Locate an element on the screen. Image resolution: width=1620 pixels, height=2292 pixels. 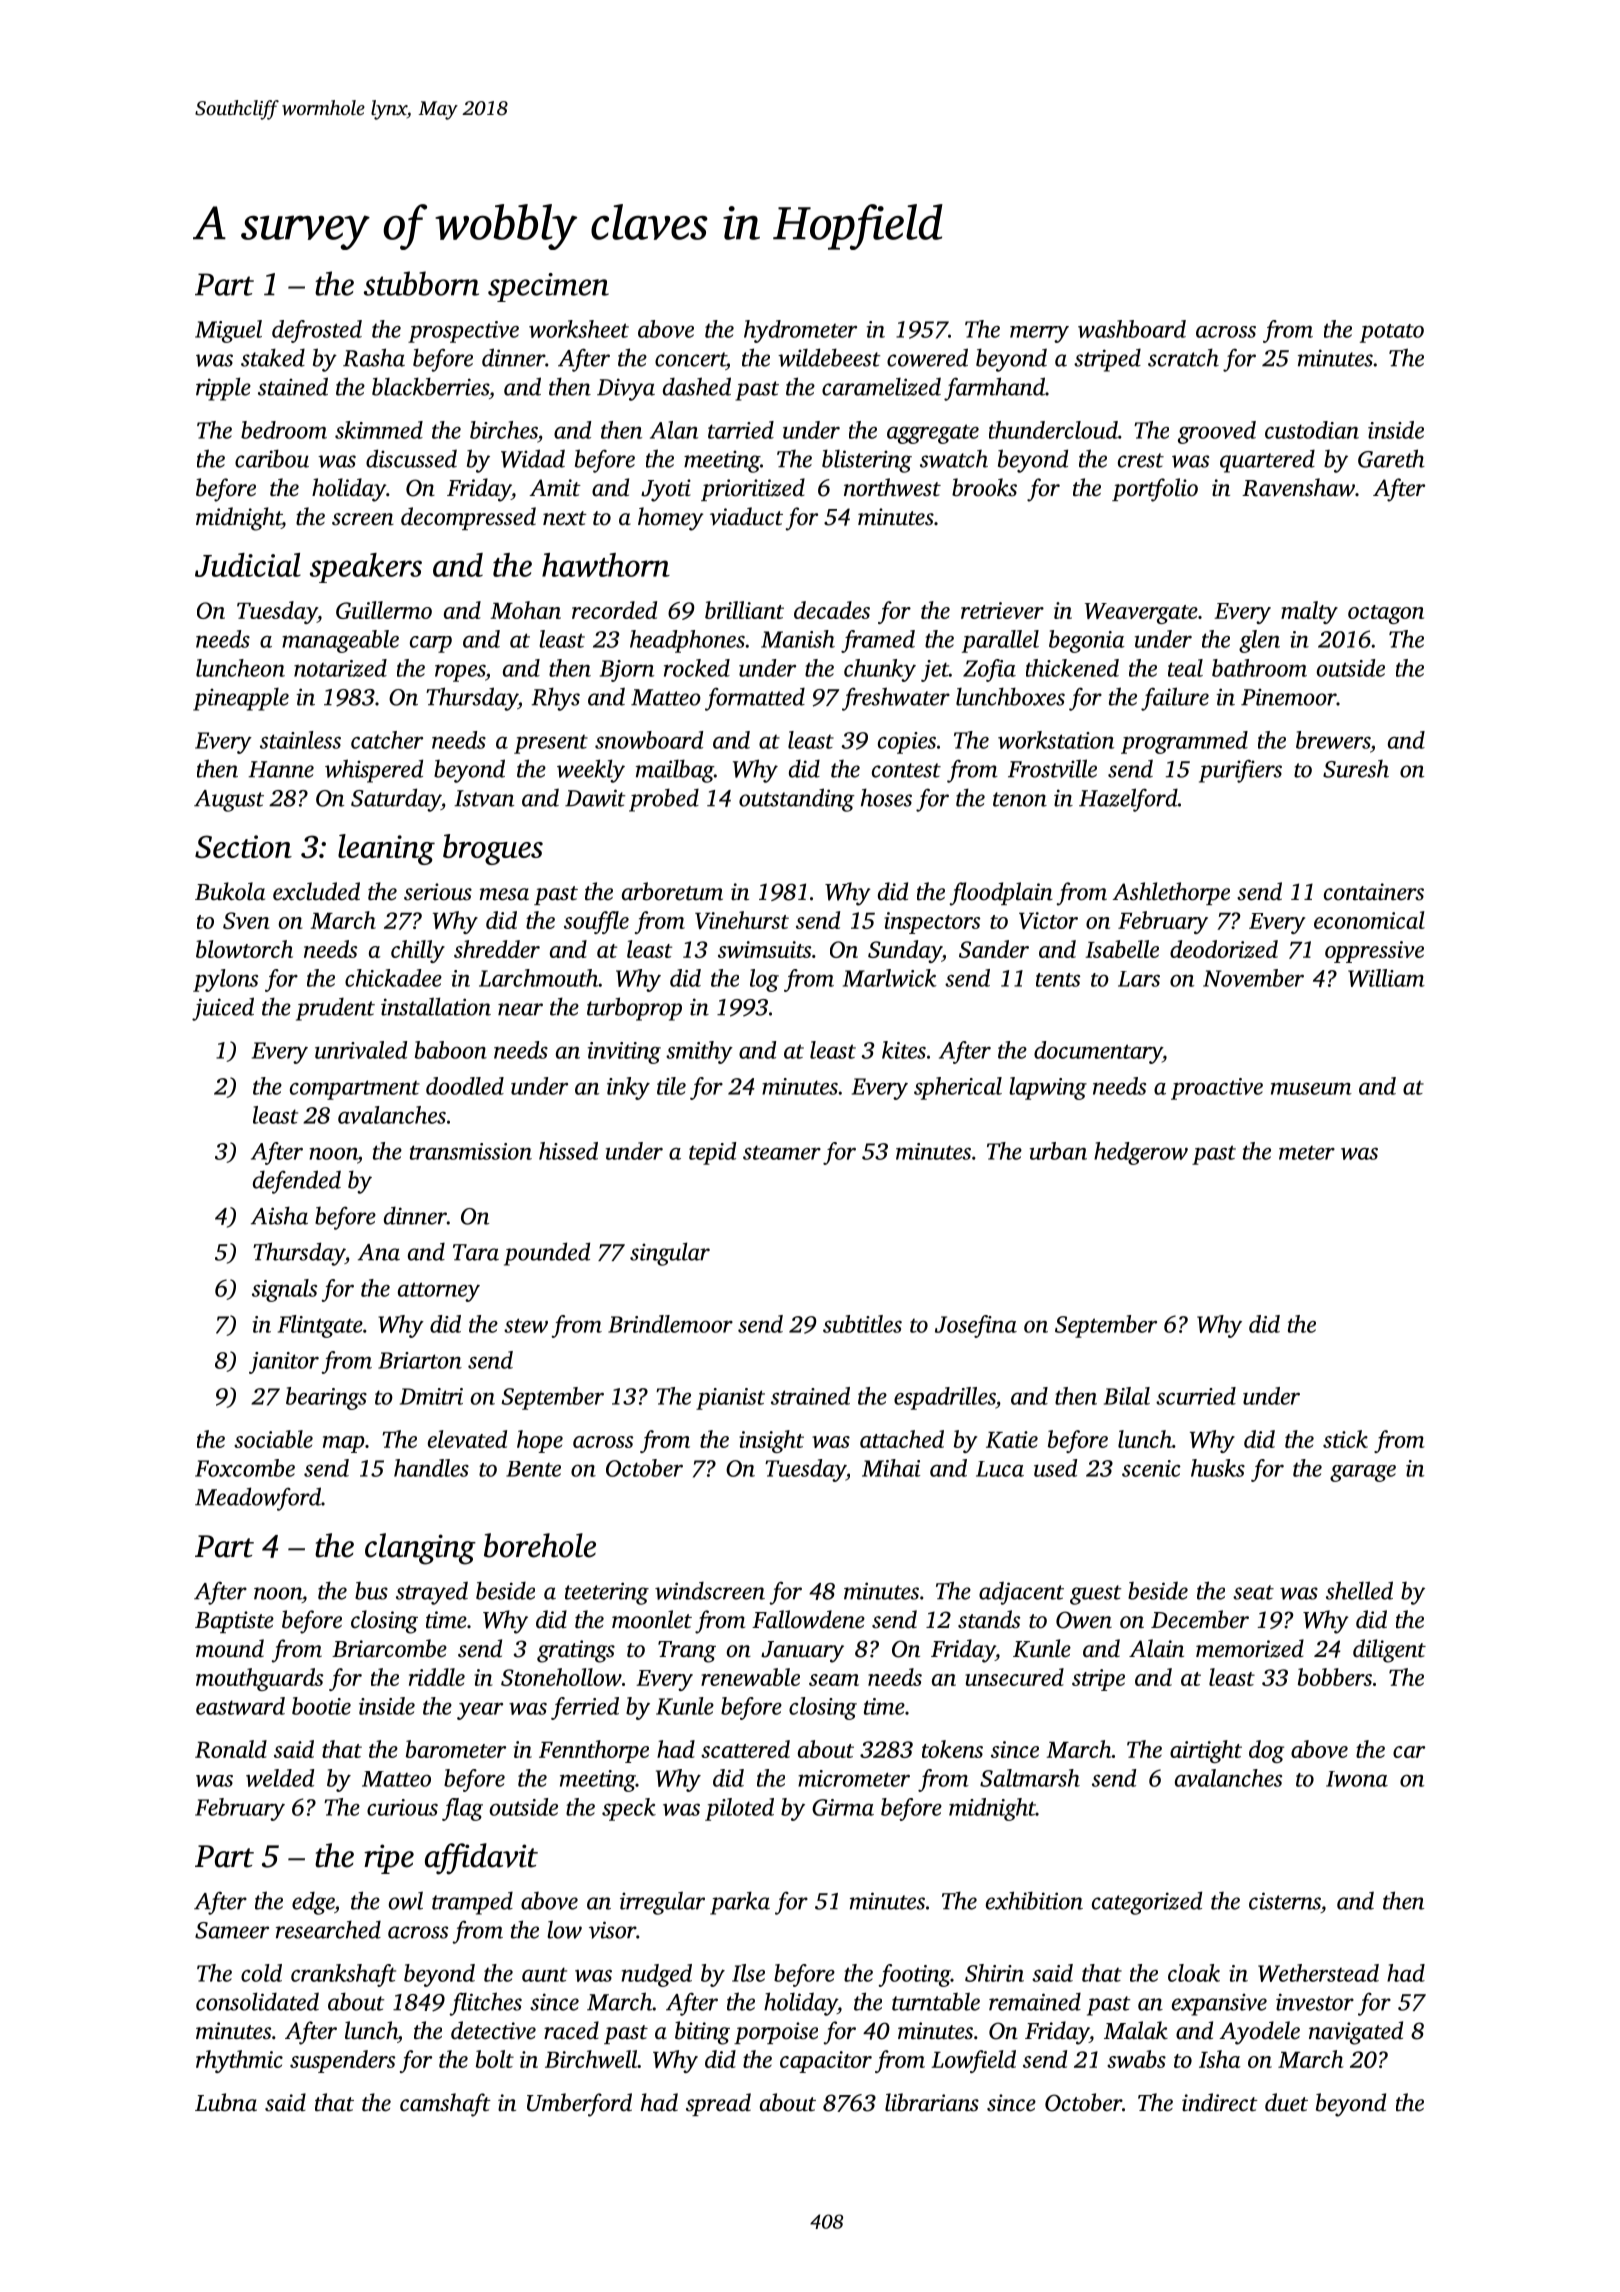
defrosted is located at coordinates (317, 331).
